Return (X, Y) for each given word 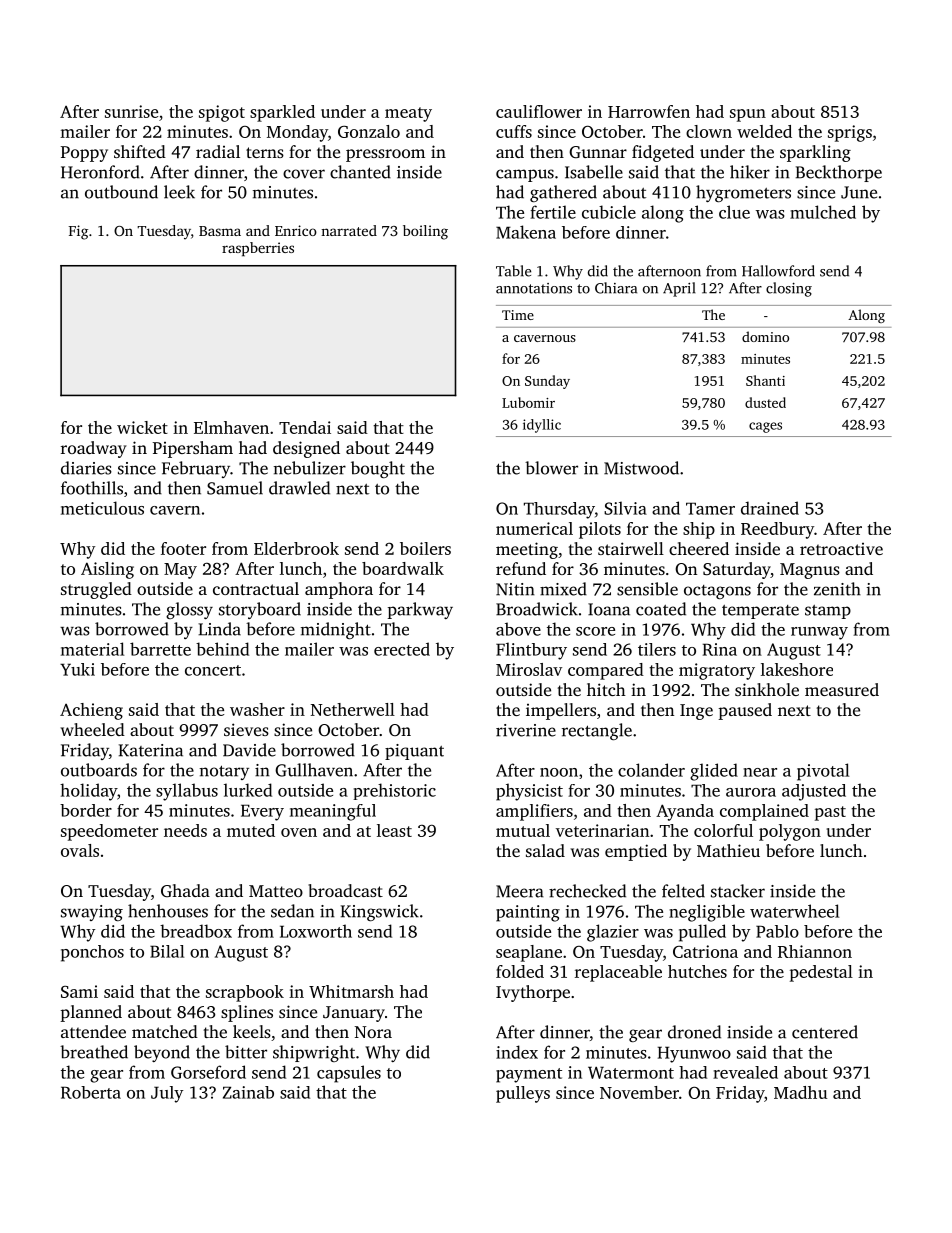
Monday (297, 133)
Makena (526, 232)
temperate (760, 612)
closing (789, 289)
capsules (349, 1074)
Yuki (77, 669)
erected (402, 649)
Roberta (91, 1092)
